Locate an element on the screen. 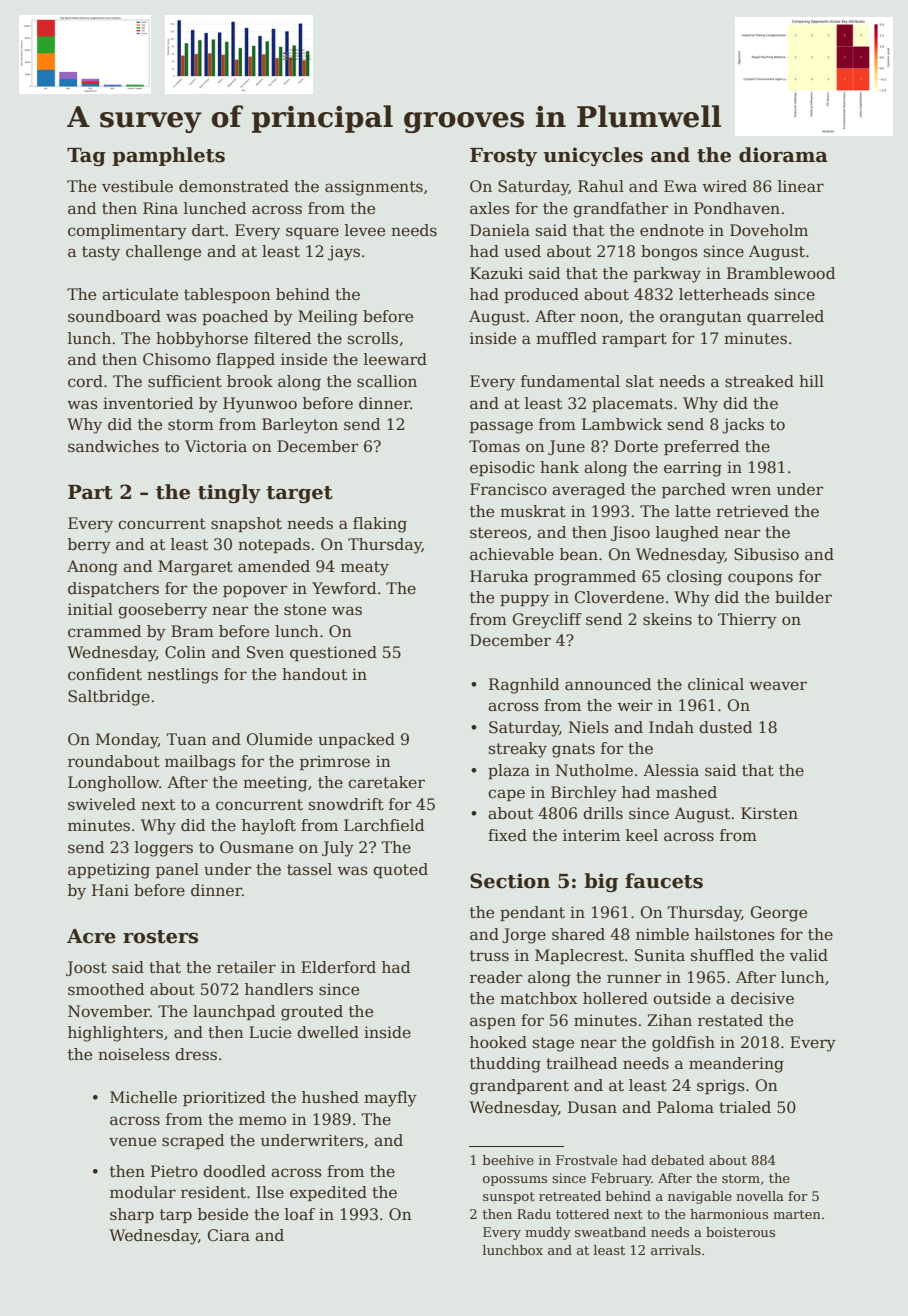 This screenshot has height=1316, width=908. sufficient is located at coordinates (185, 381).
